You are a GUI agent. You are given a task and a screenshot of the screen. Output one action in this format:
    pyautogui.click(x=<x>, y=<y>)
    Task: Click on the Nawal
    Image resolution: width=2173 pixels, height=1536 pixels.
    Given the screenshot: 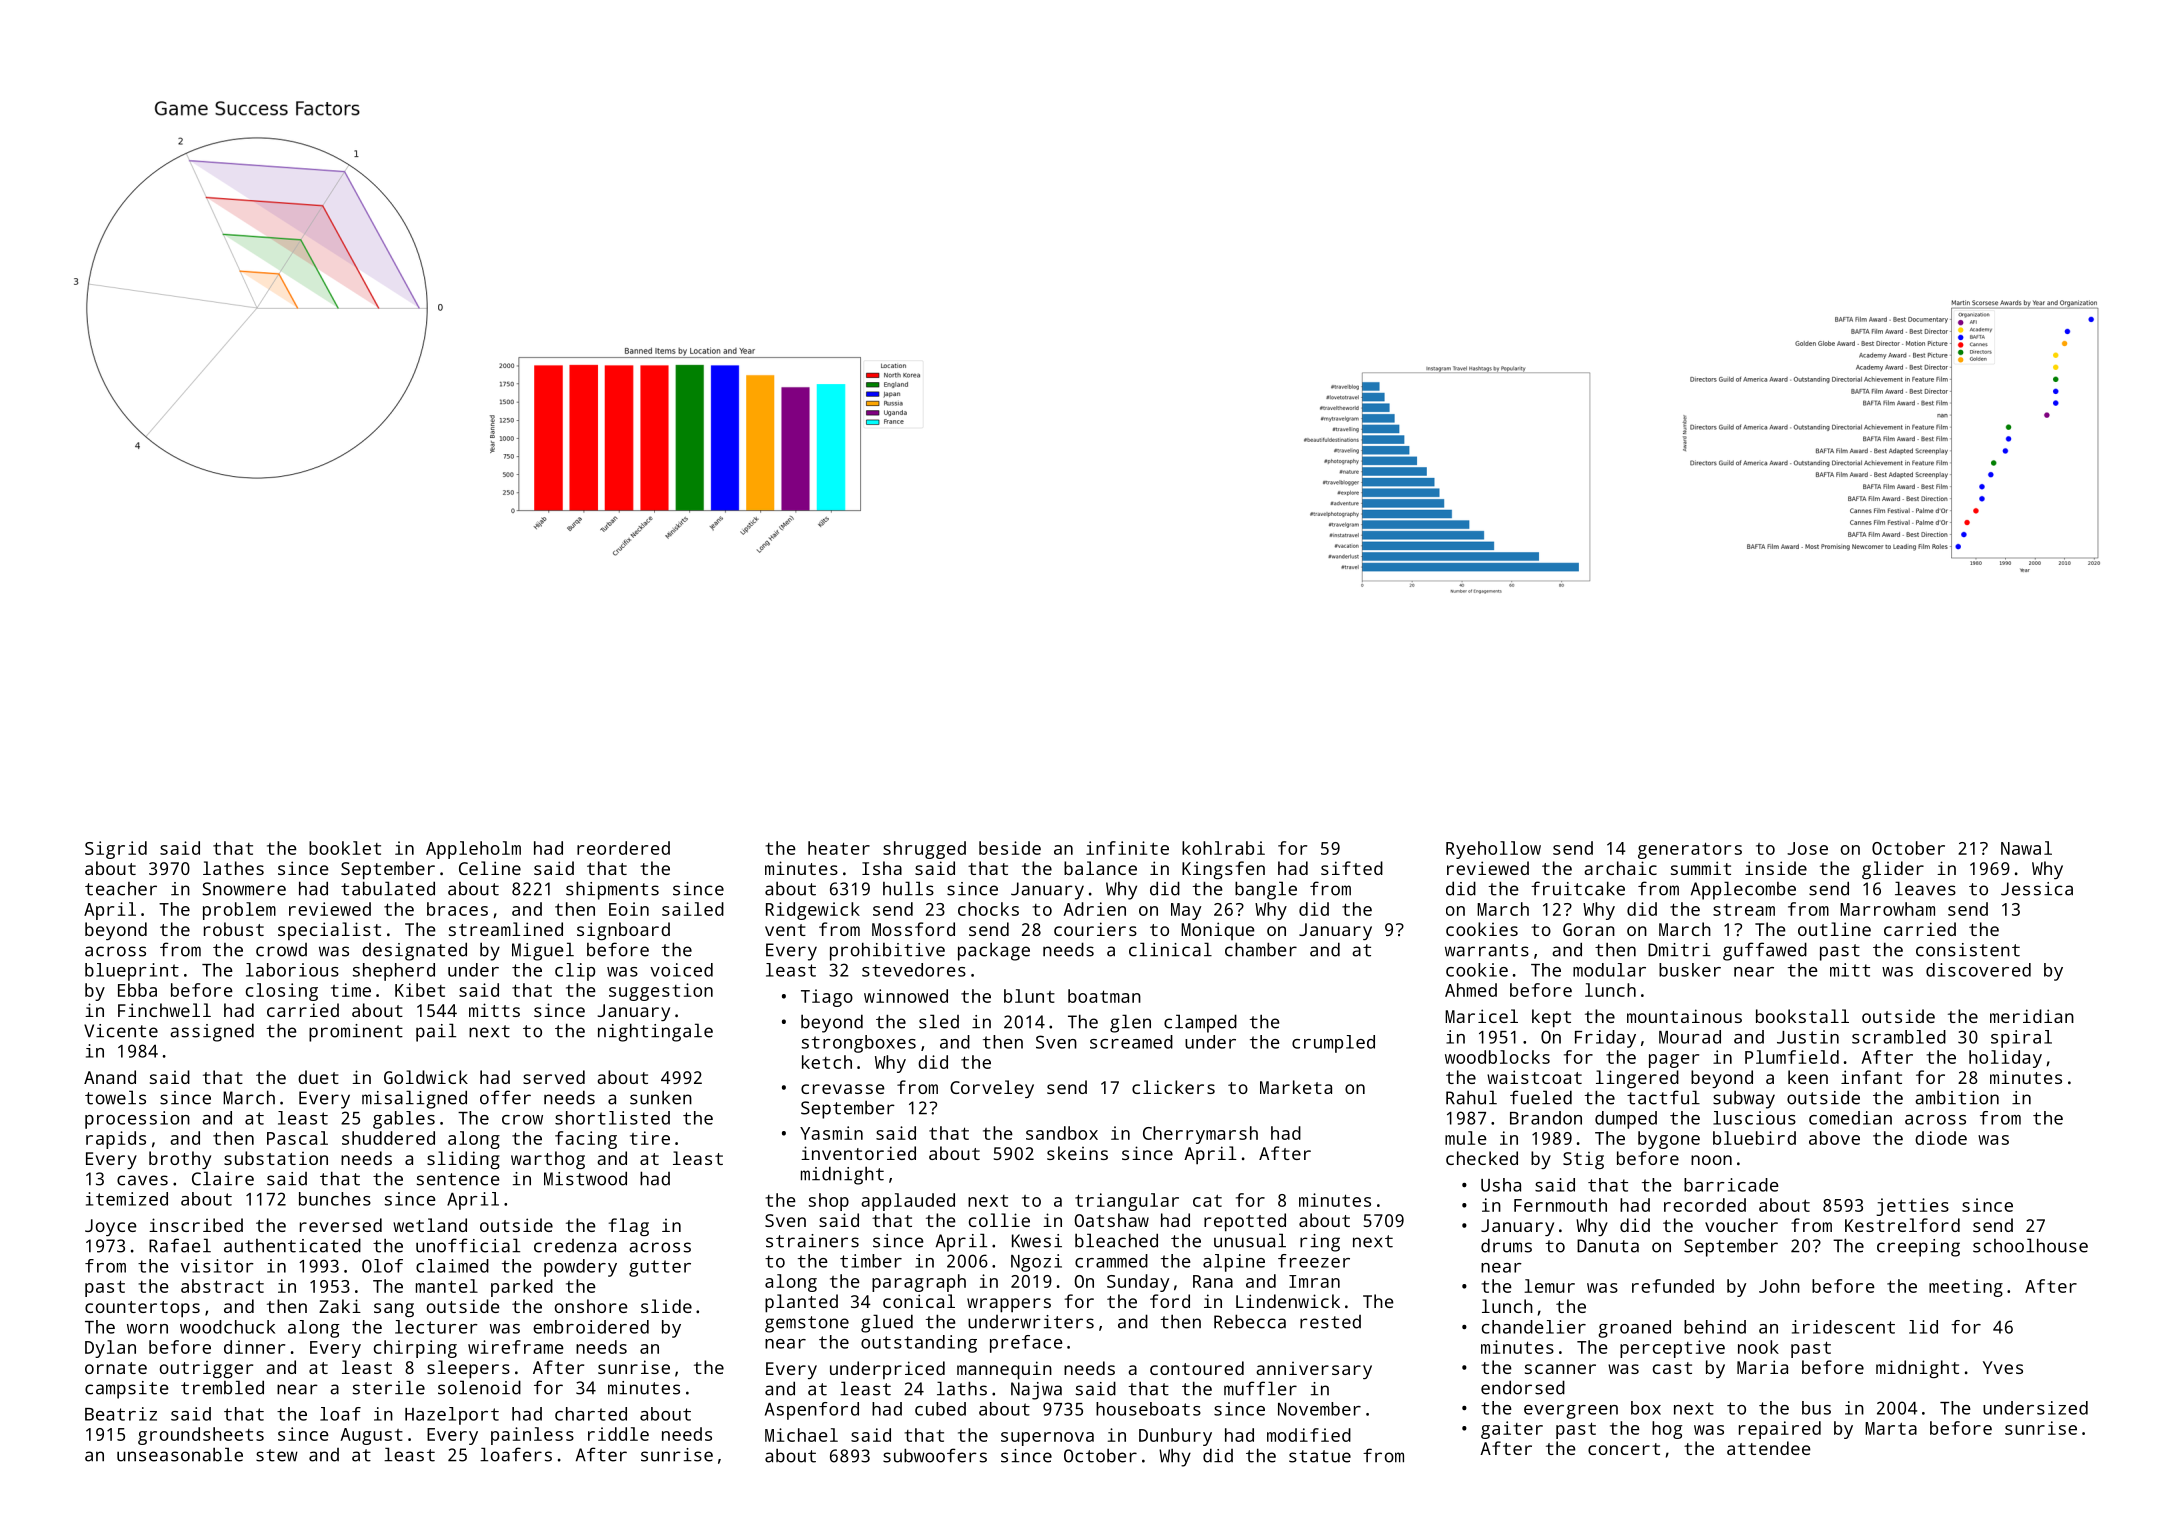 What is the action you would take?
    pyautogui.click(x=2026, y=848)
